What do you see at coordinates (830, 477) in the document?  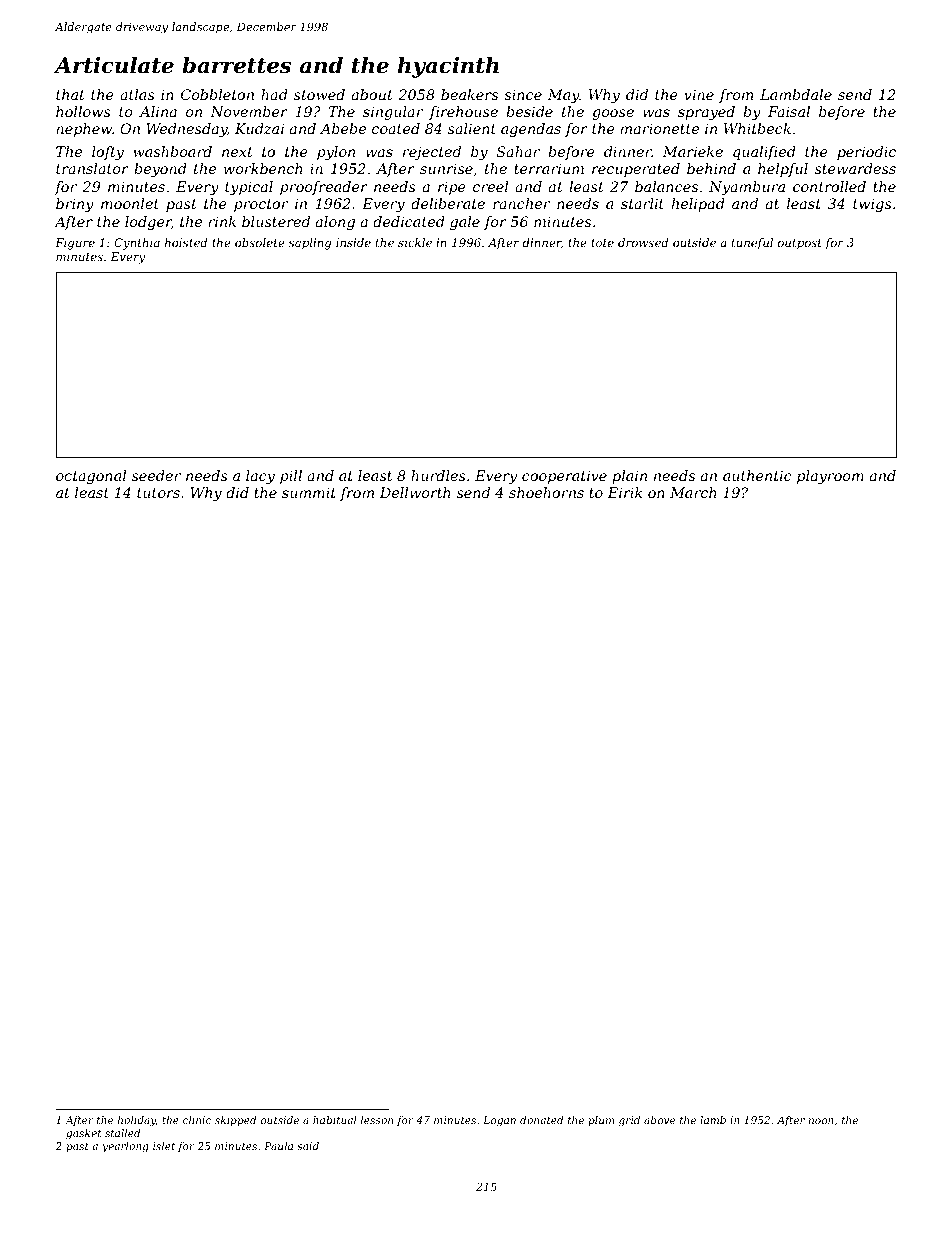 I see `playroom` at bounding box center [830, 477].
